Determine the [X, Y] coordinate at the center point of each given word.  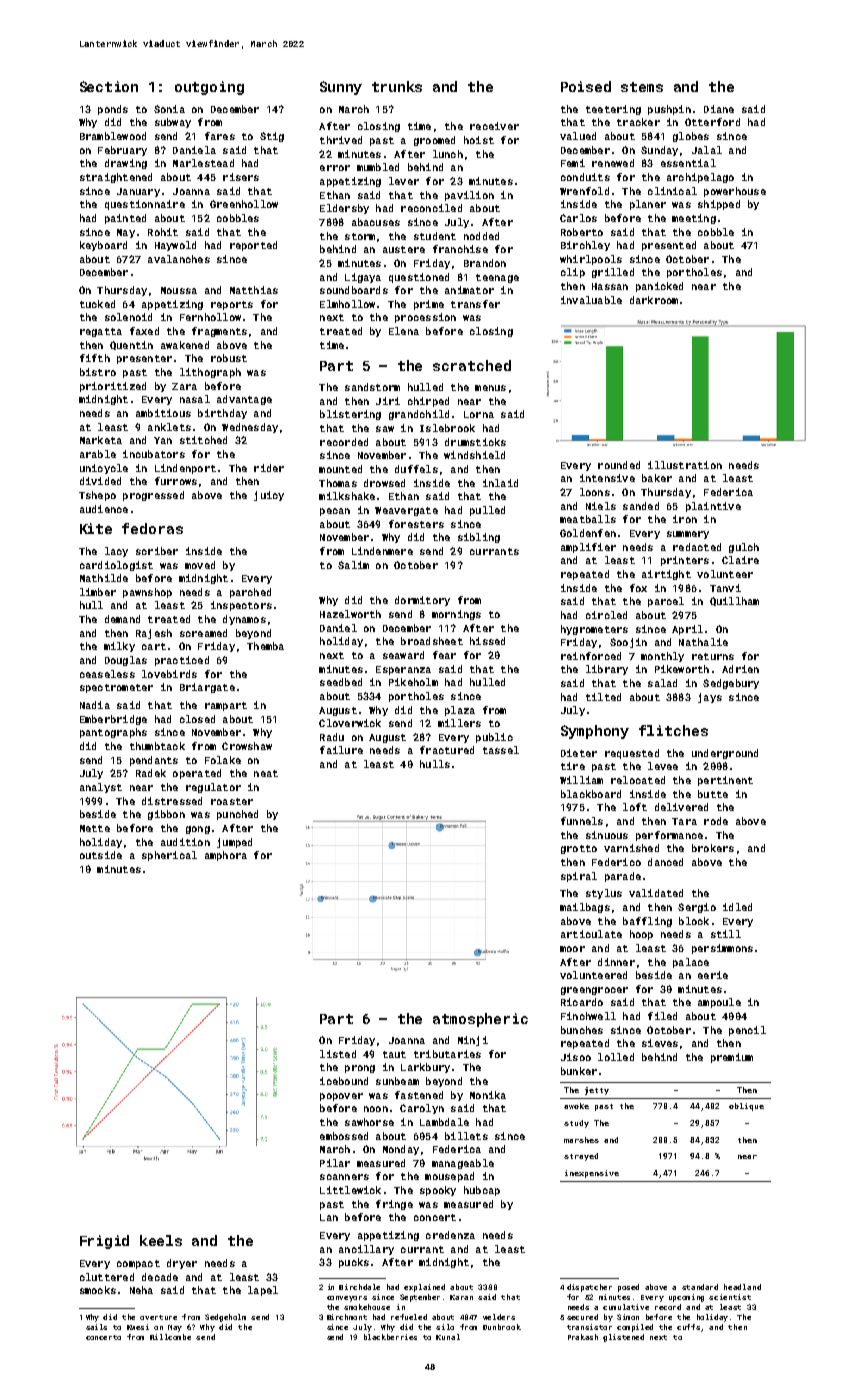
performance [669, 836]
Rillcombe [170, 1337]
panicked [659, 287]
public [494, 738]
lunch [448, 154]
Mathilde [104, 578]
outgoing [209, 88]
